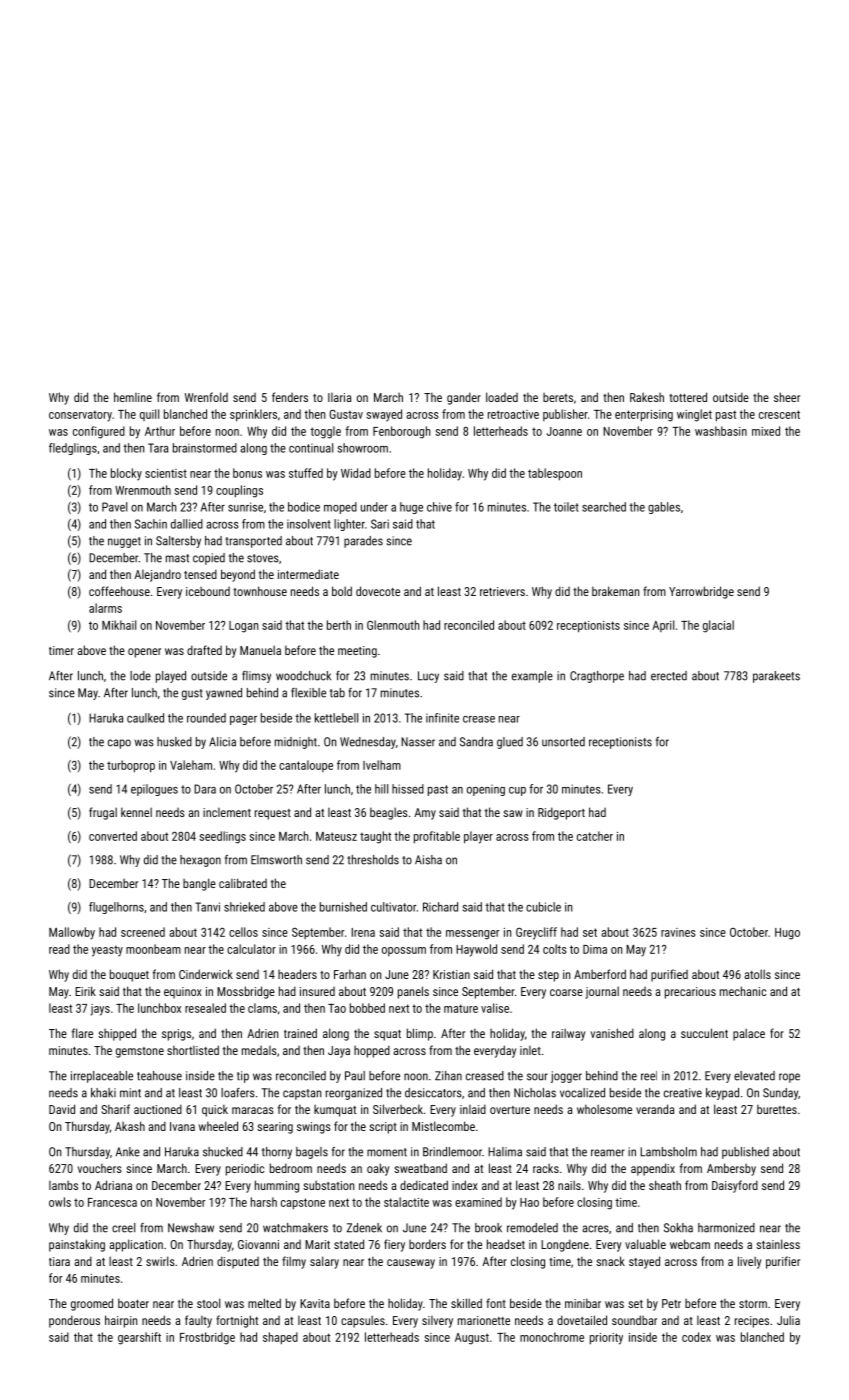  I want to click on shaped, so click(280, 1338).
